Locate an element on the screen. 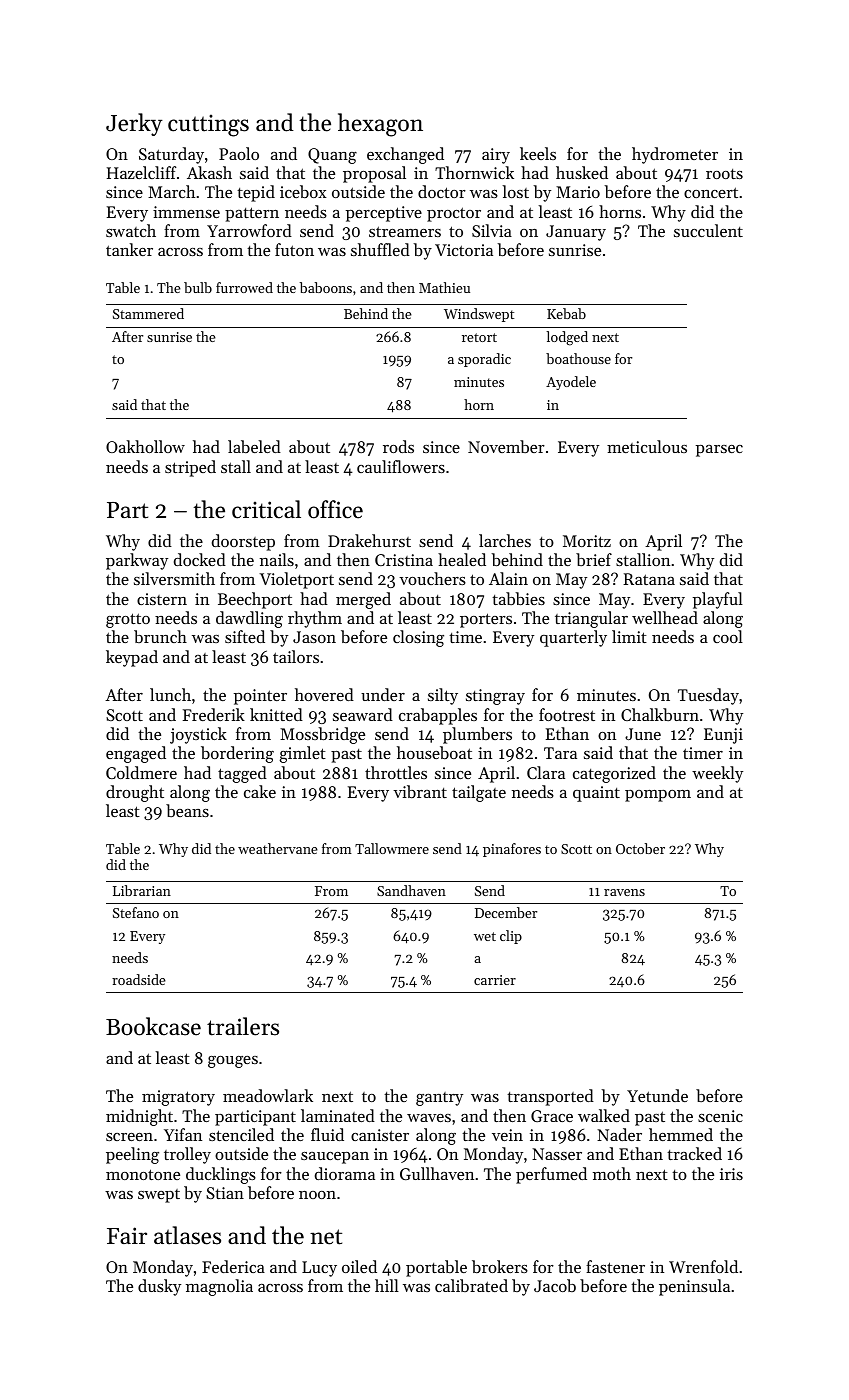 Image resolution: width=849 pixels, height=1400 pixels. hydrometer is located at coordinates (675, 155).
